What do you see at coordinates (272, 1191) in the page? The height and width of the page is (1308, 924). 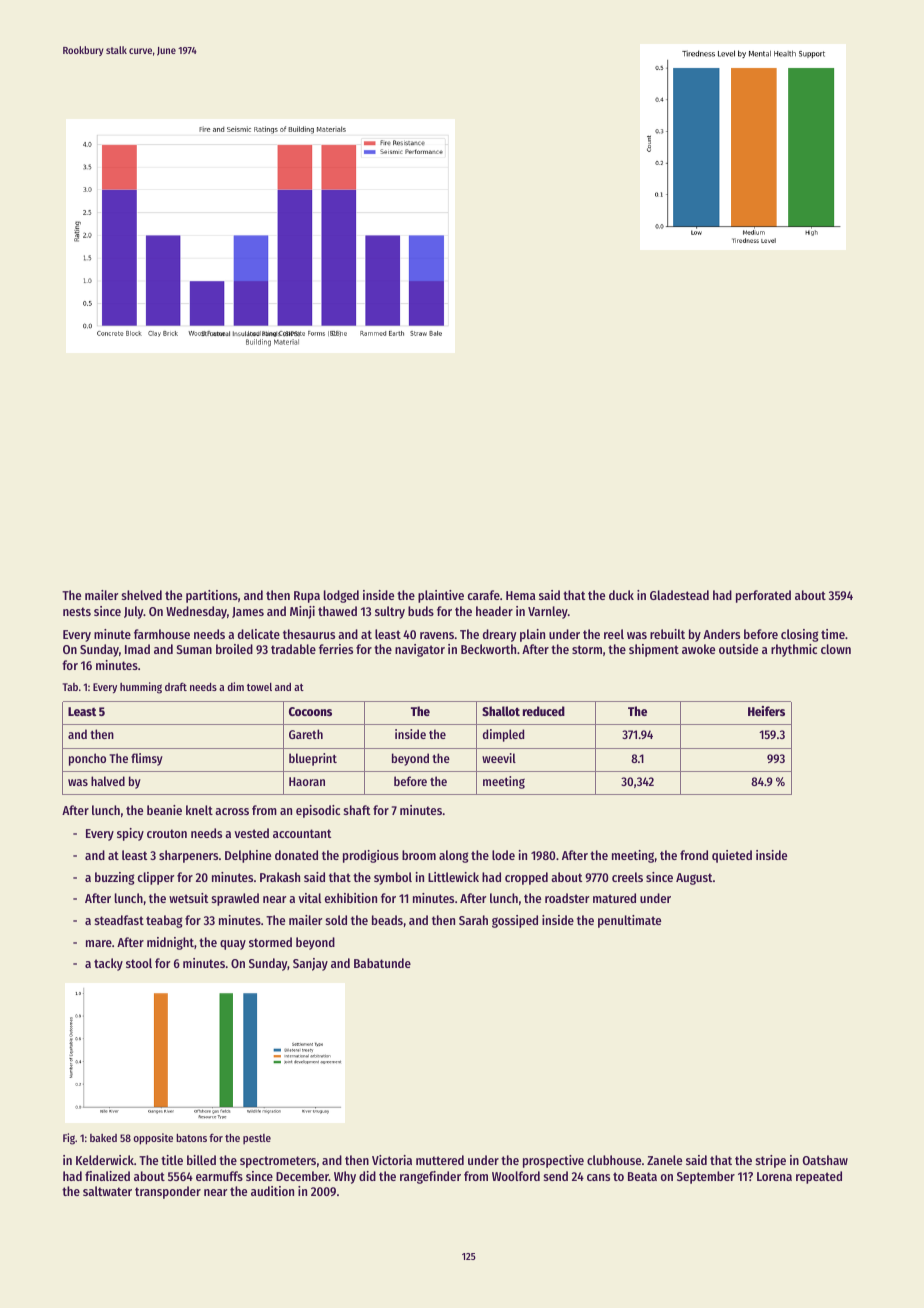 I see `audition` at bounding box center [272, 1191].
